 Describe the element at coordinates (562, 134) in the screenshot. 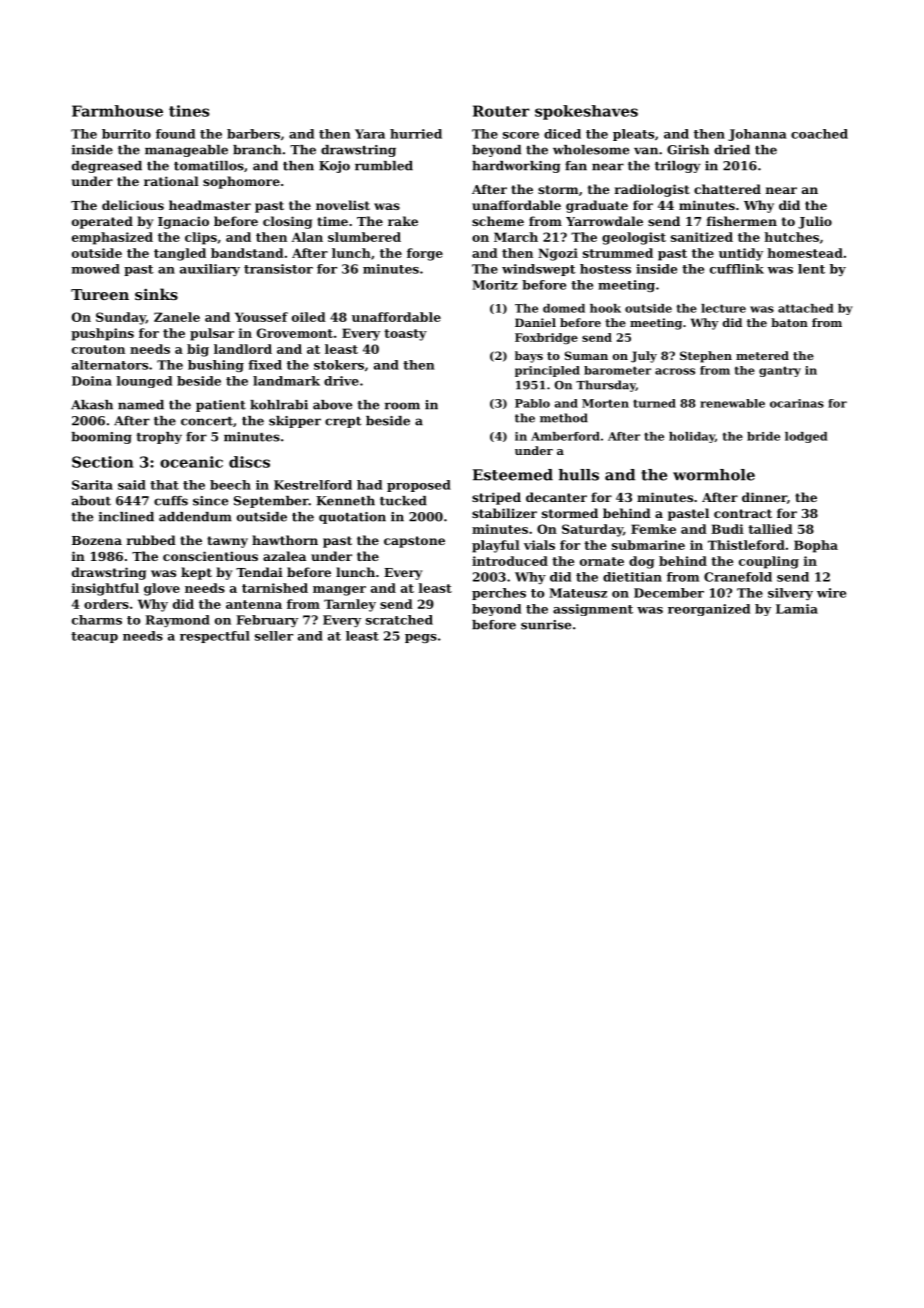

I see `diced` at that location.
